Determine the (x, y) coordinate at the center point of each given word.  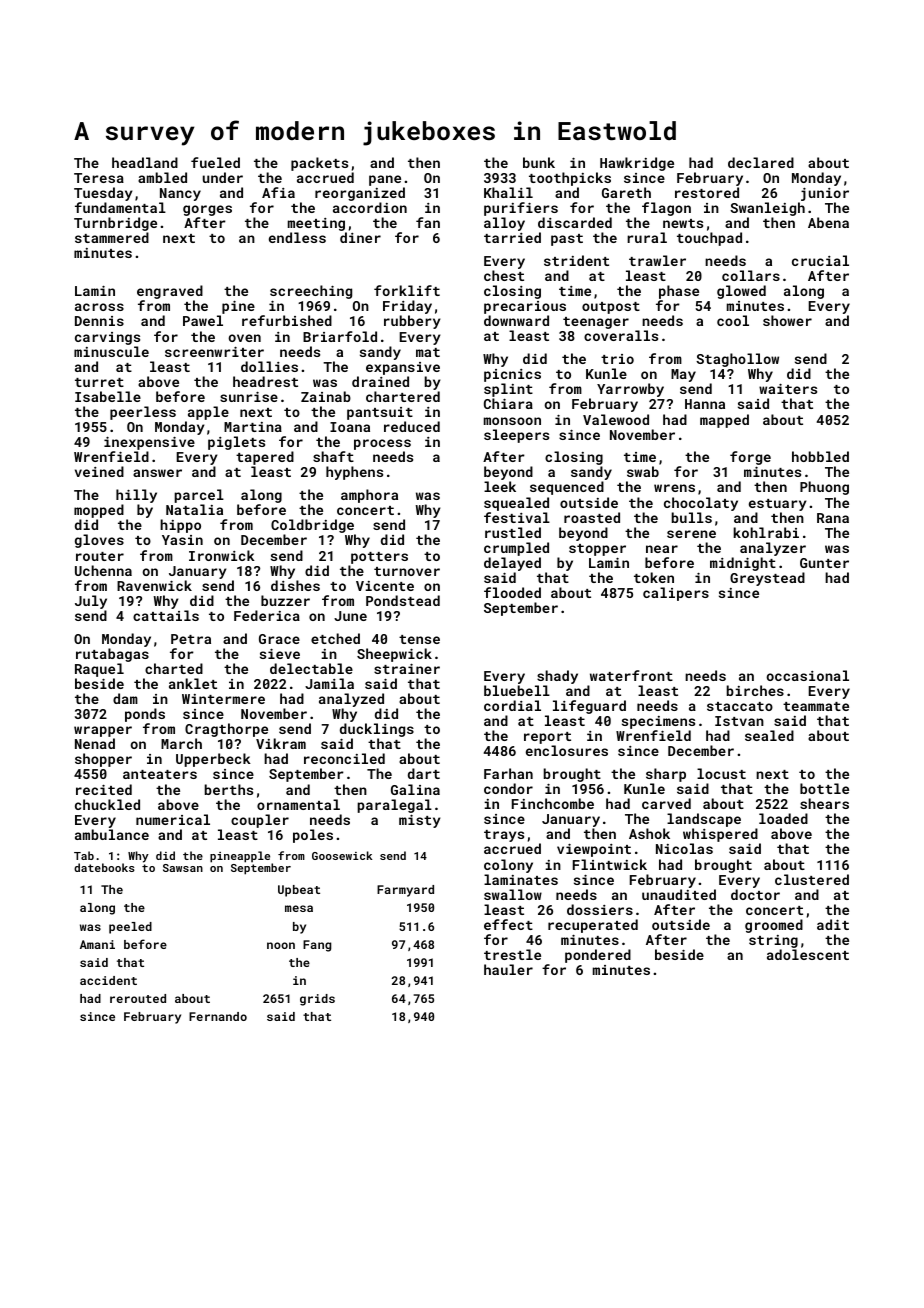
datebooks (104, 867)
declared (761, 162)
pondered (598, 956)
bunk (539, 162)
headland (145, 162)
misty (420, 821)
